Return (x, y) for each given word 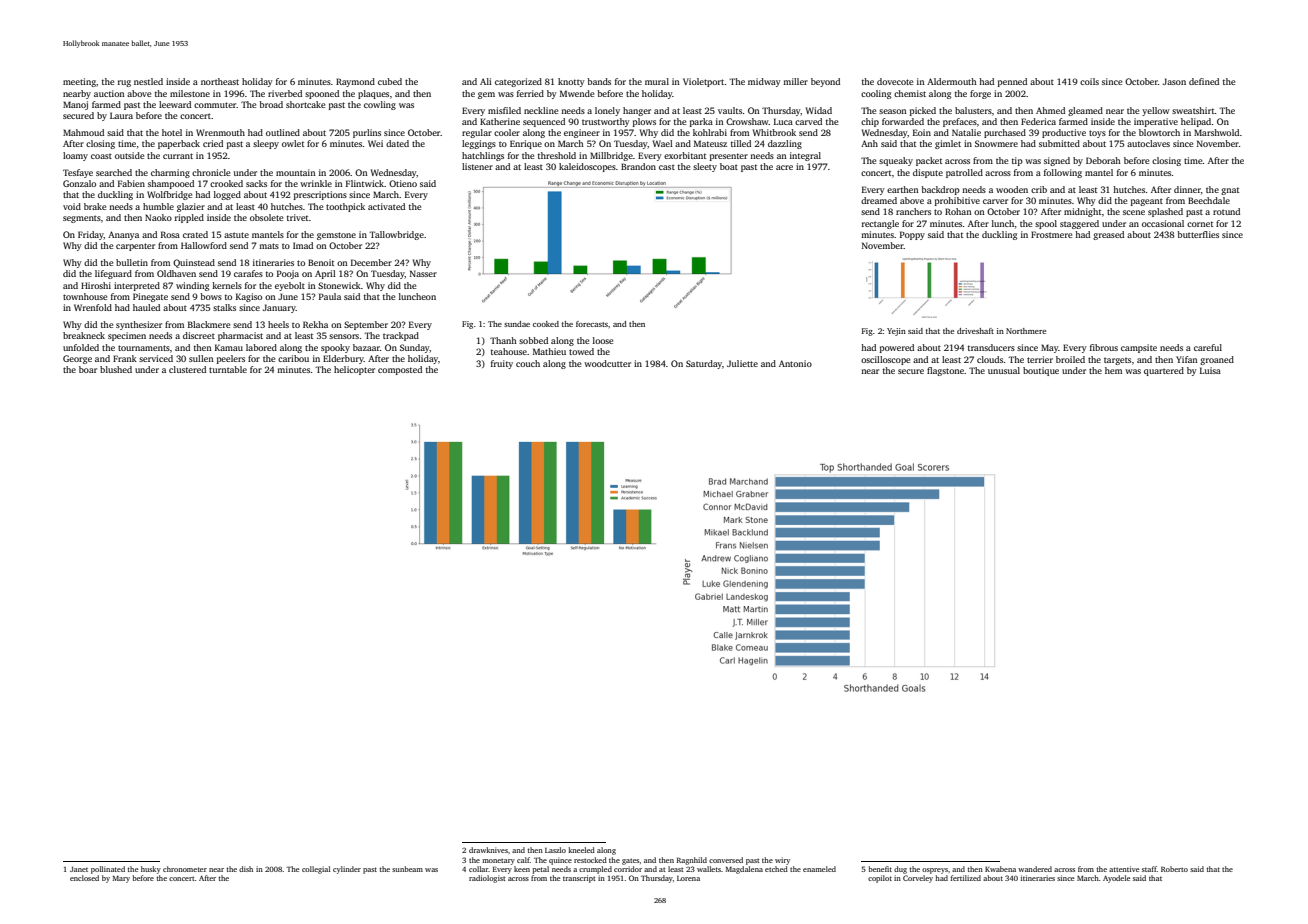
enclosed (84, 878)
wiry (782, 861)
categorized (518, 82)
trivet (297, 217)
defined (1204, 81)
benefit (880, 869)
